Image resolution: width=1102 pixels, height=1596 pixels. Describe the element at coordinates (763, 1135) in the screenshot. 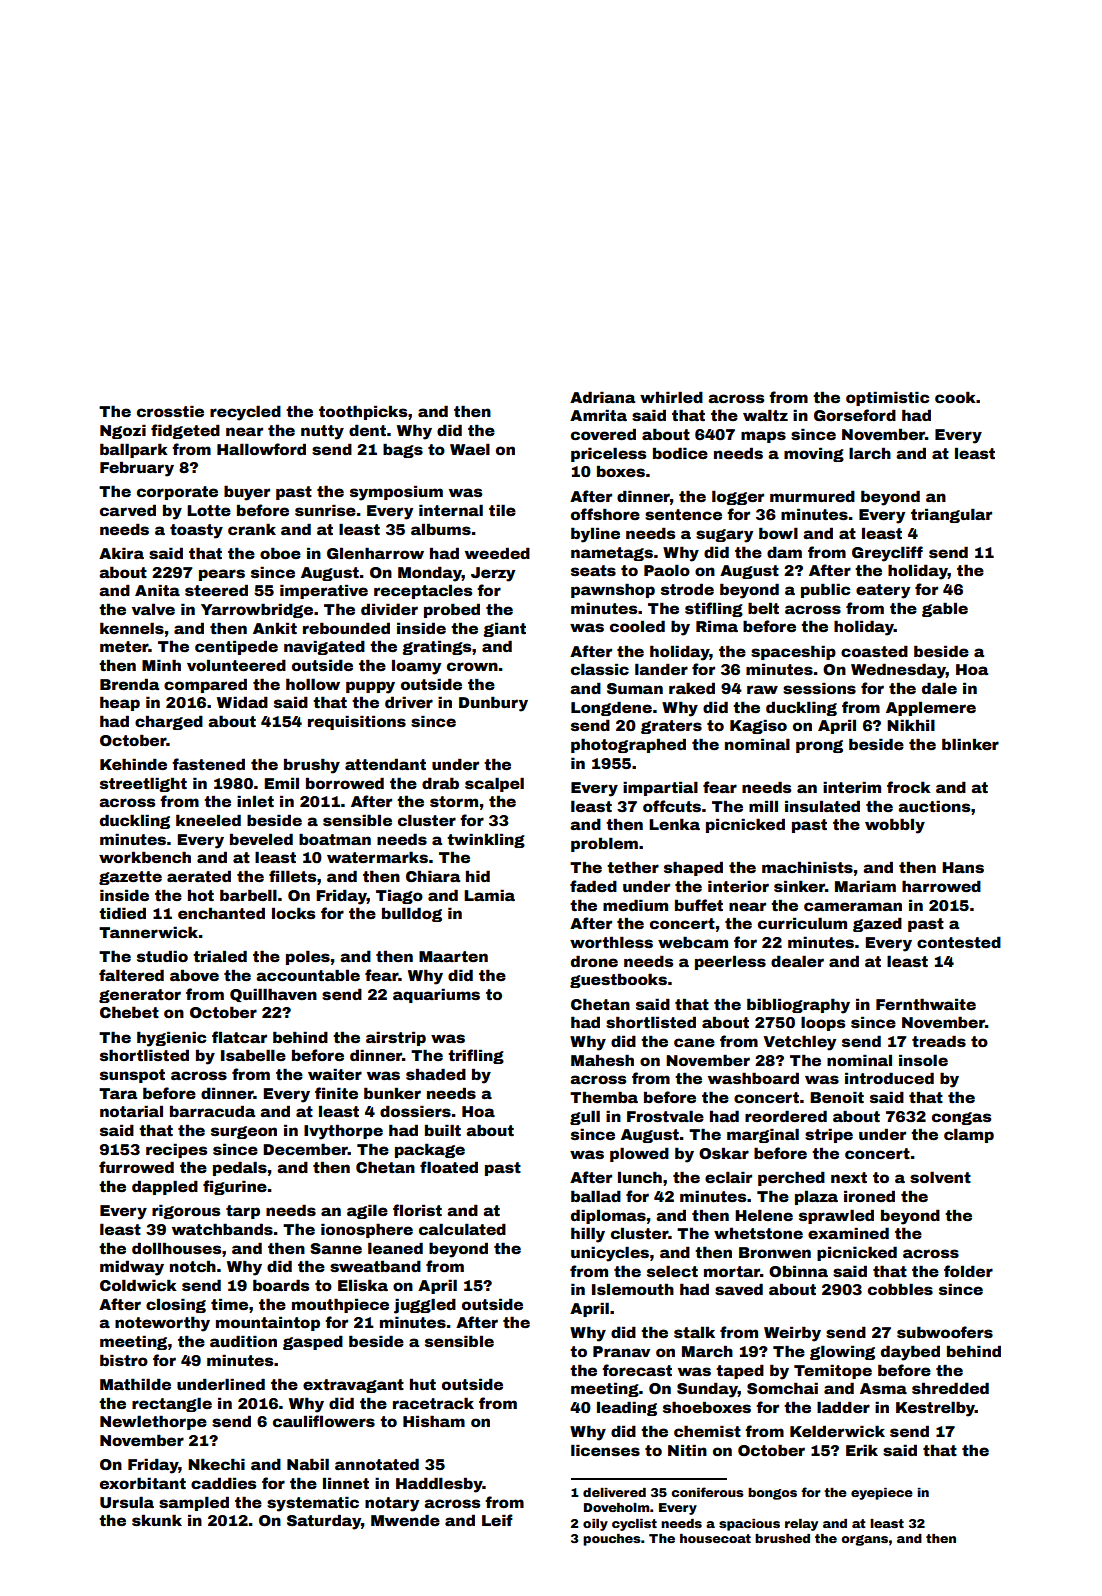

I see `marginal` at that location.
